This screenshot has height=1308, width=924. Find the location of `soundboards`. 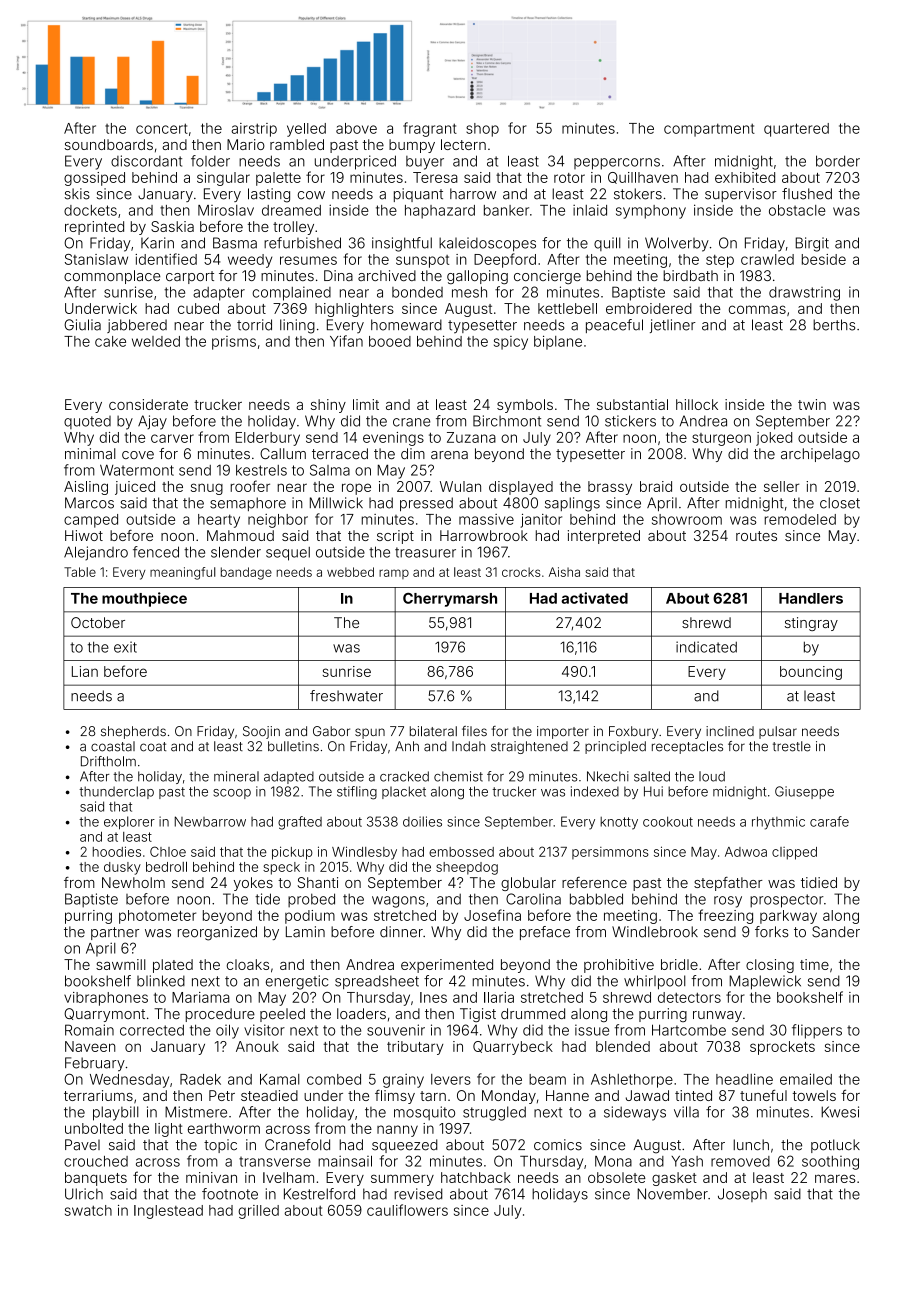

soundboards is located at coordinates (109, 144).
